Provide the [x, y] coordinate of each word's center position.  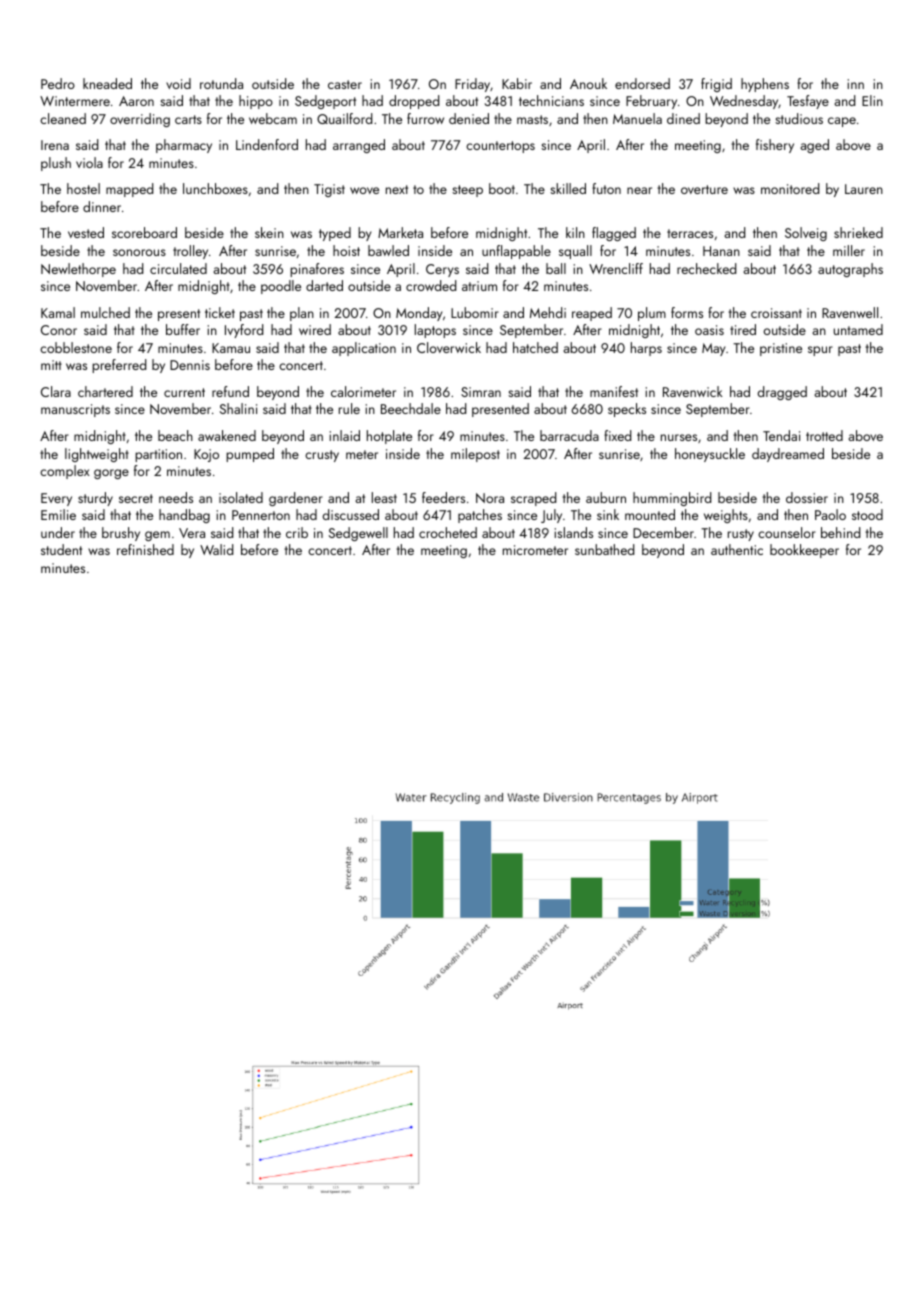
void [178, 83]
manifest [614, 391]
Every [56, 499]
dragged [782, 393]
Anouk [588, 83]
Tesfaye [808, 102]
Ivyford [244, 331]
